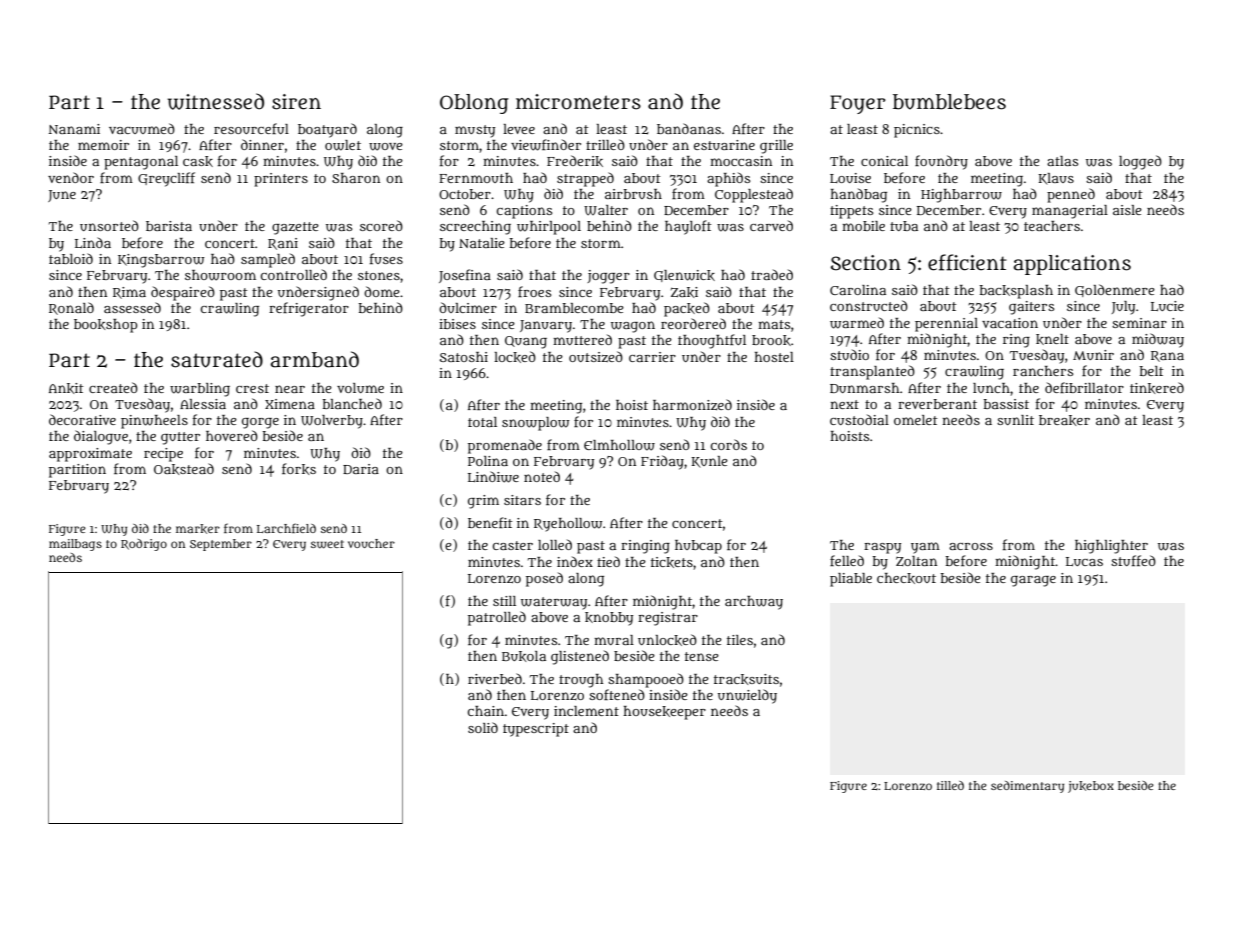 This screenshot has height=952, width=1233. Describe the element at coordinates (483, 727) in the screenshot. I see `solid` at that location.
